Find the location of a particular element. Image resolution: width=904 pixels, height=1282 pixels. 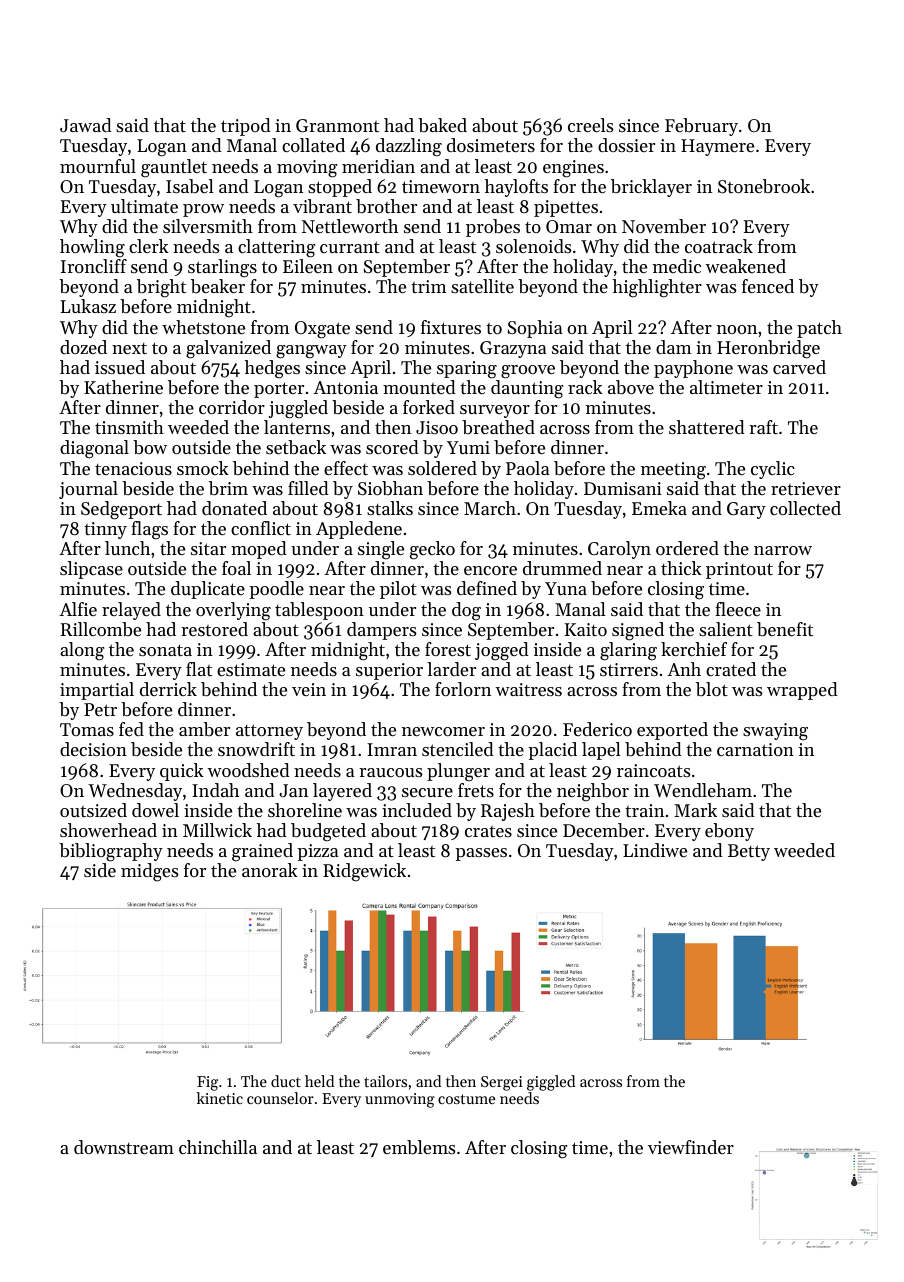

downstream is located at coordinates (124, 1147).
